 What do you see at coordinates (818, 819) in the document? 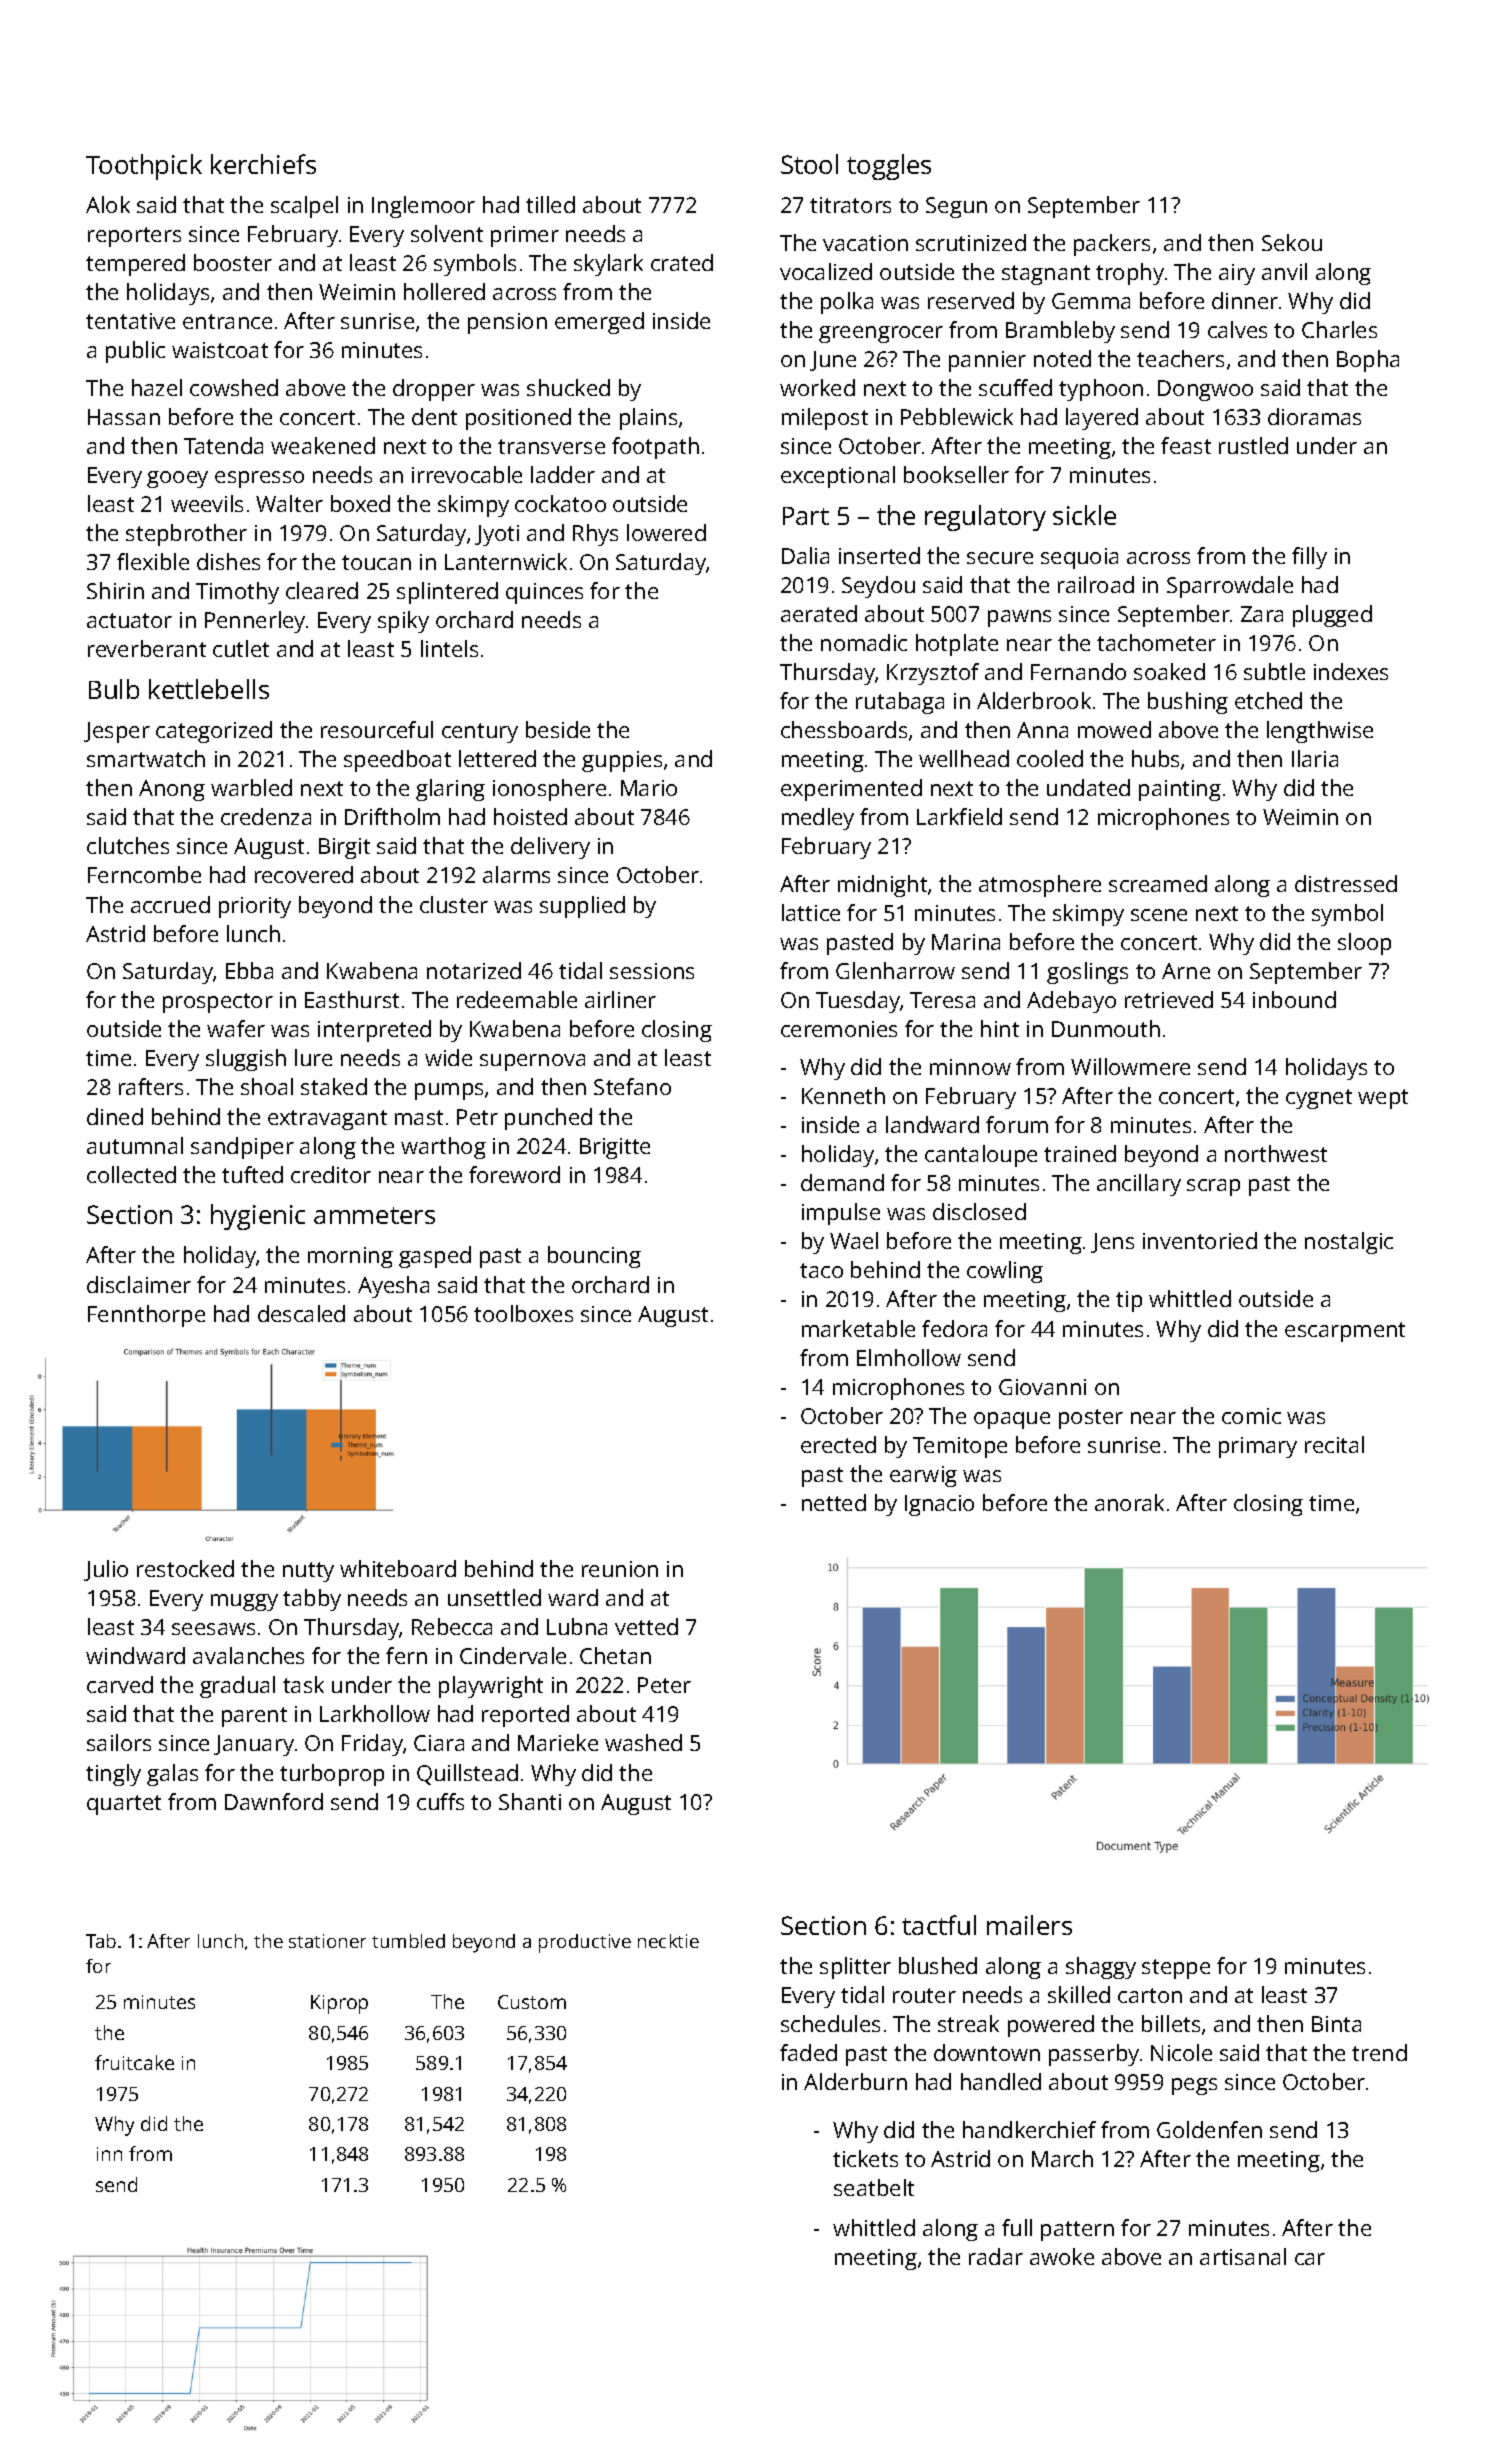
I see `medley` at bounding box center [818, 819].
